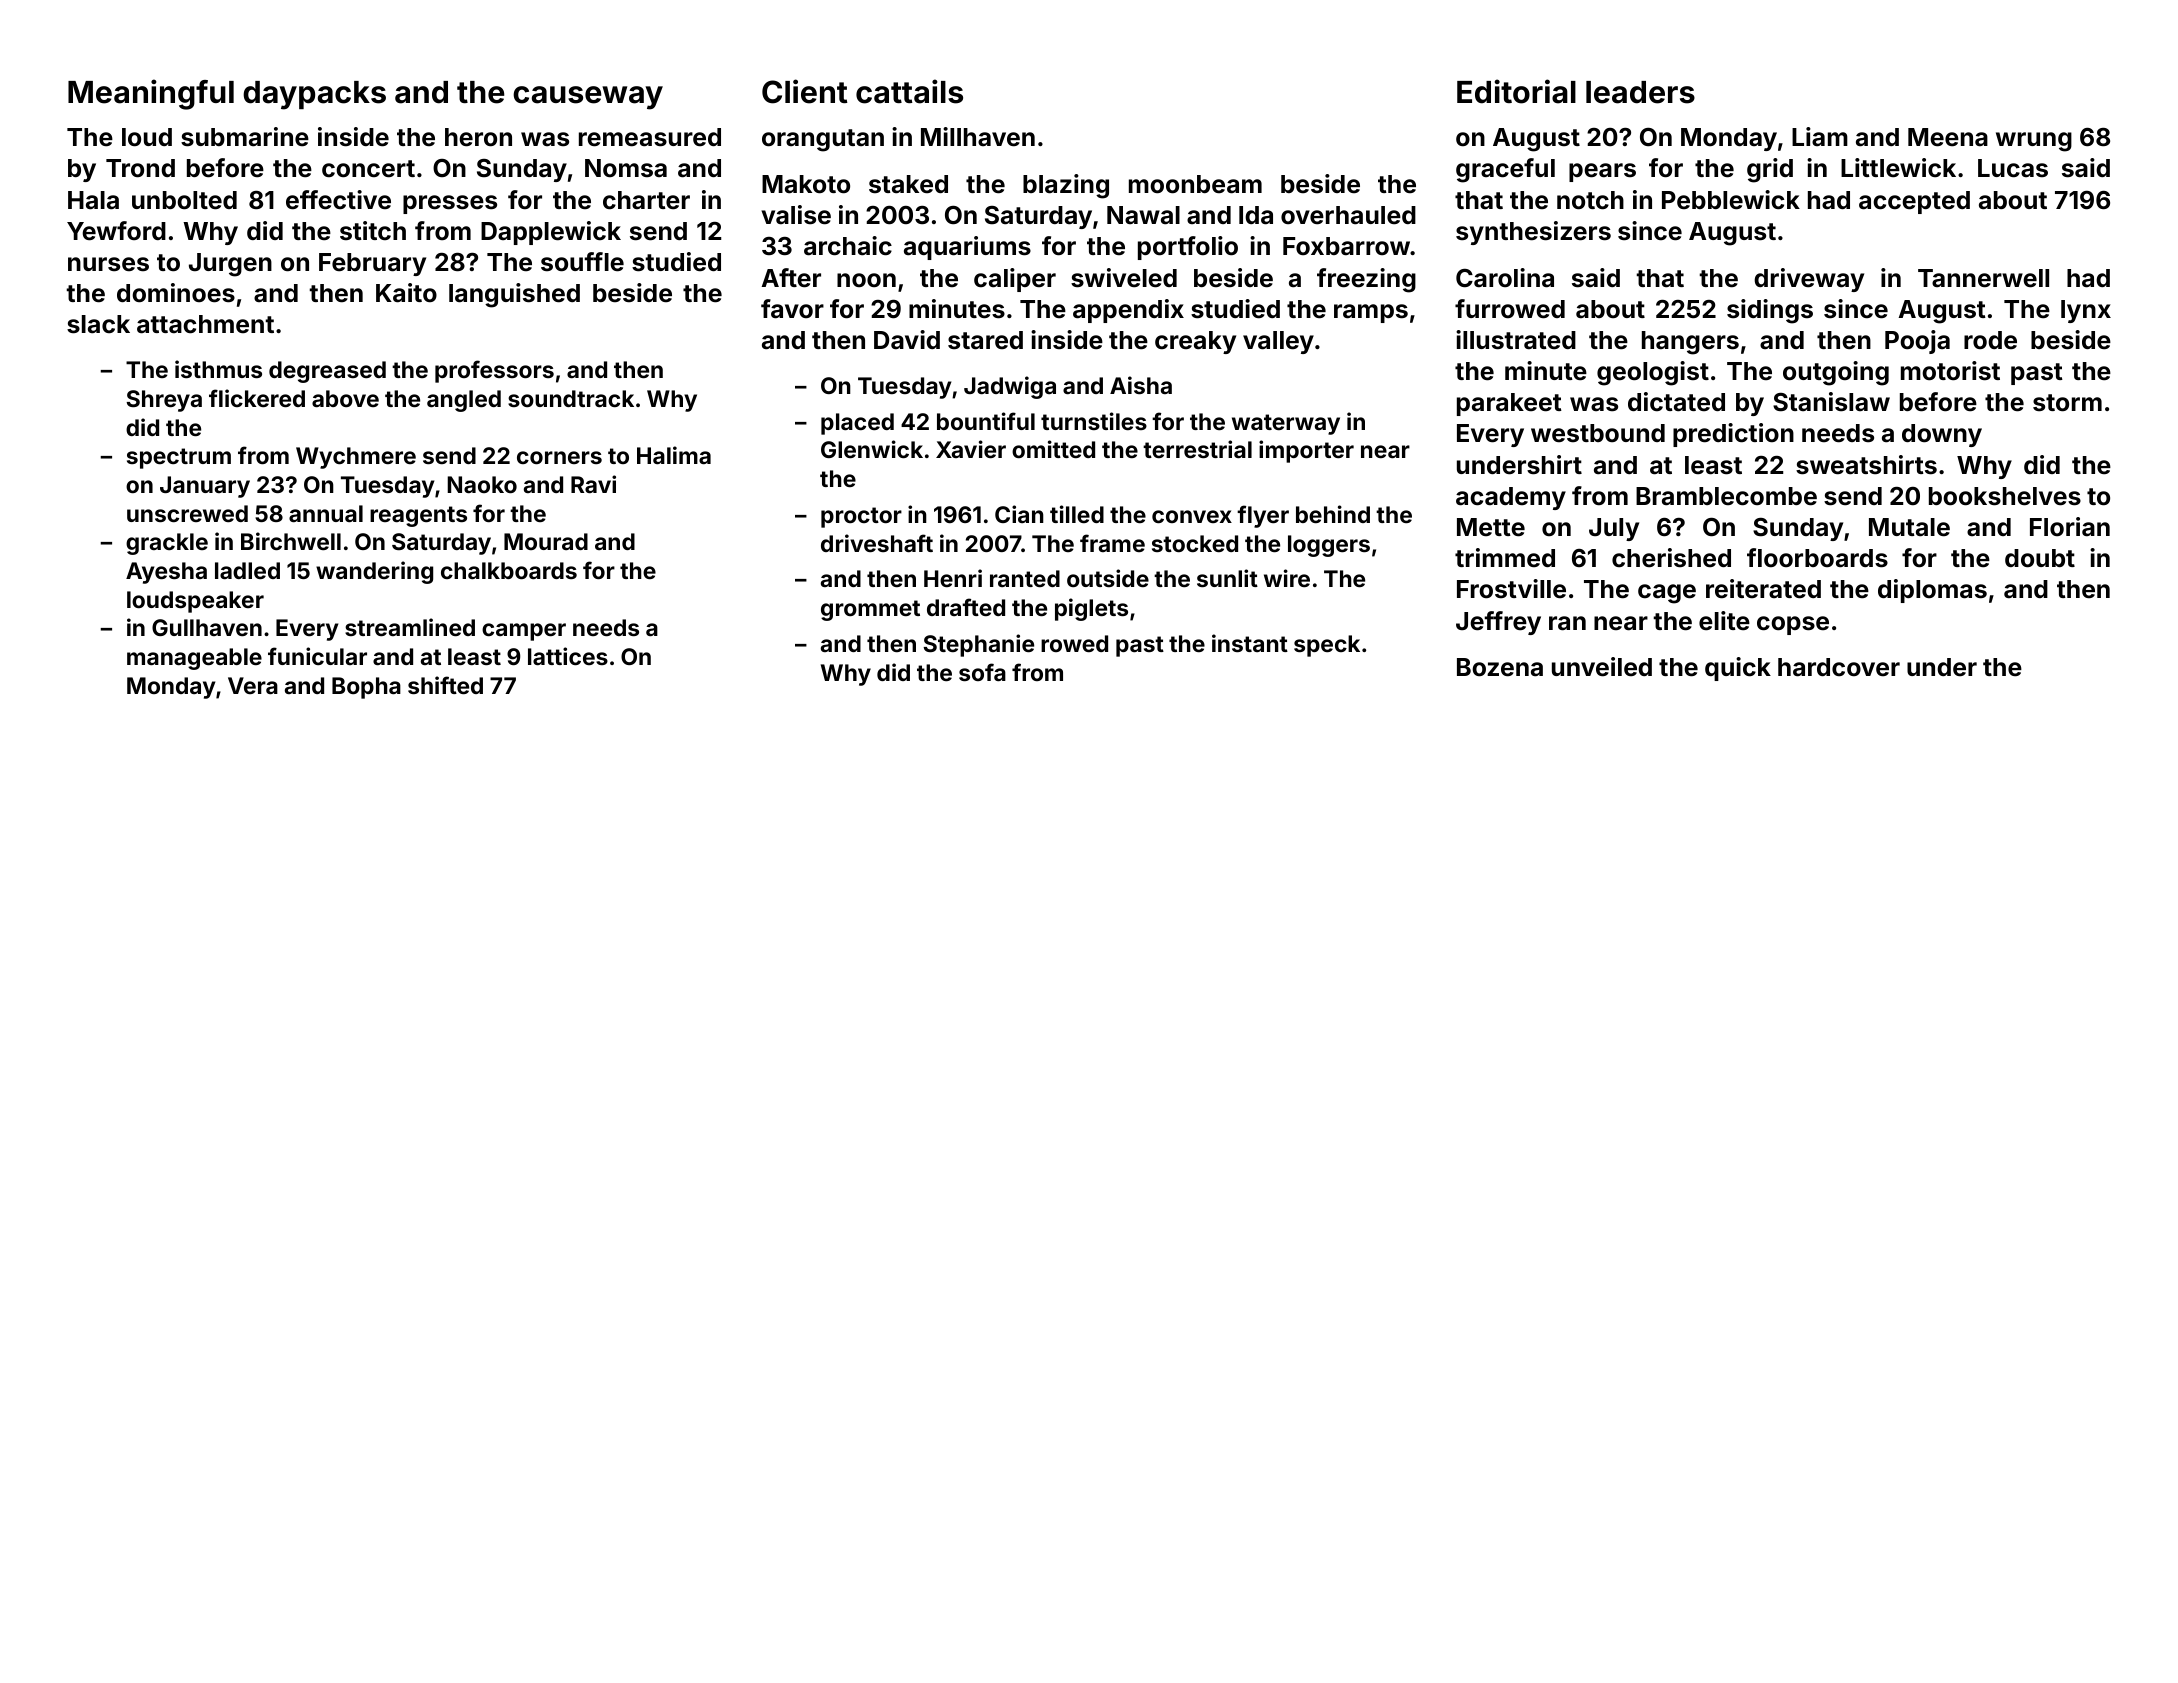  Describe the element at coordinates (982, 672) in the screenshot. I see `sofa` at that location.
